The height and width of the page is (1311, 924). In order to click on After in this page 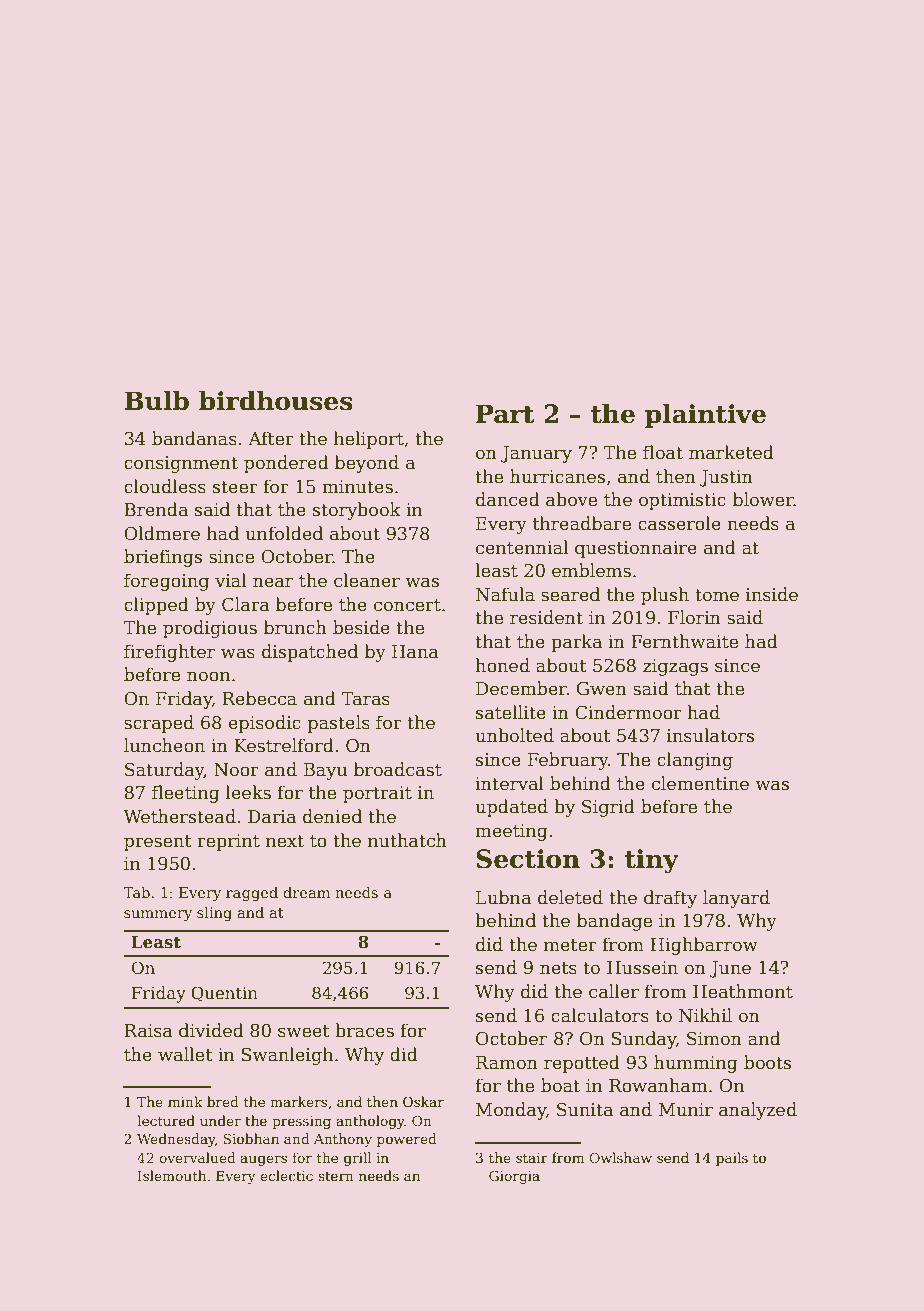, I will do `click(271, 438)`.
